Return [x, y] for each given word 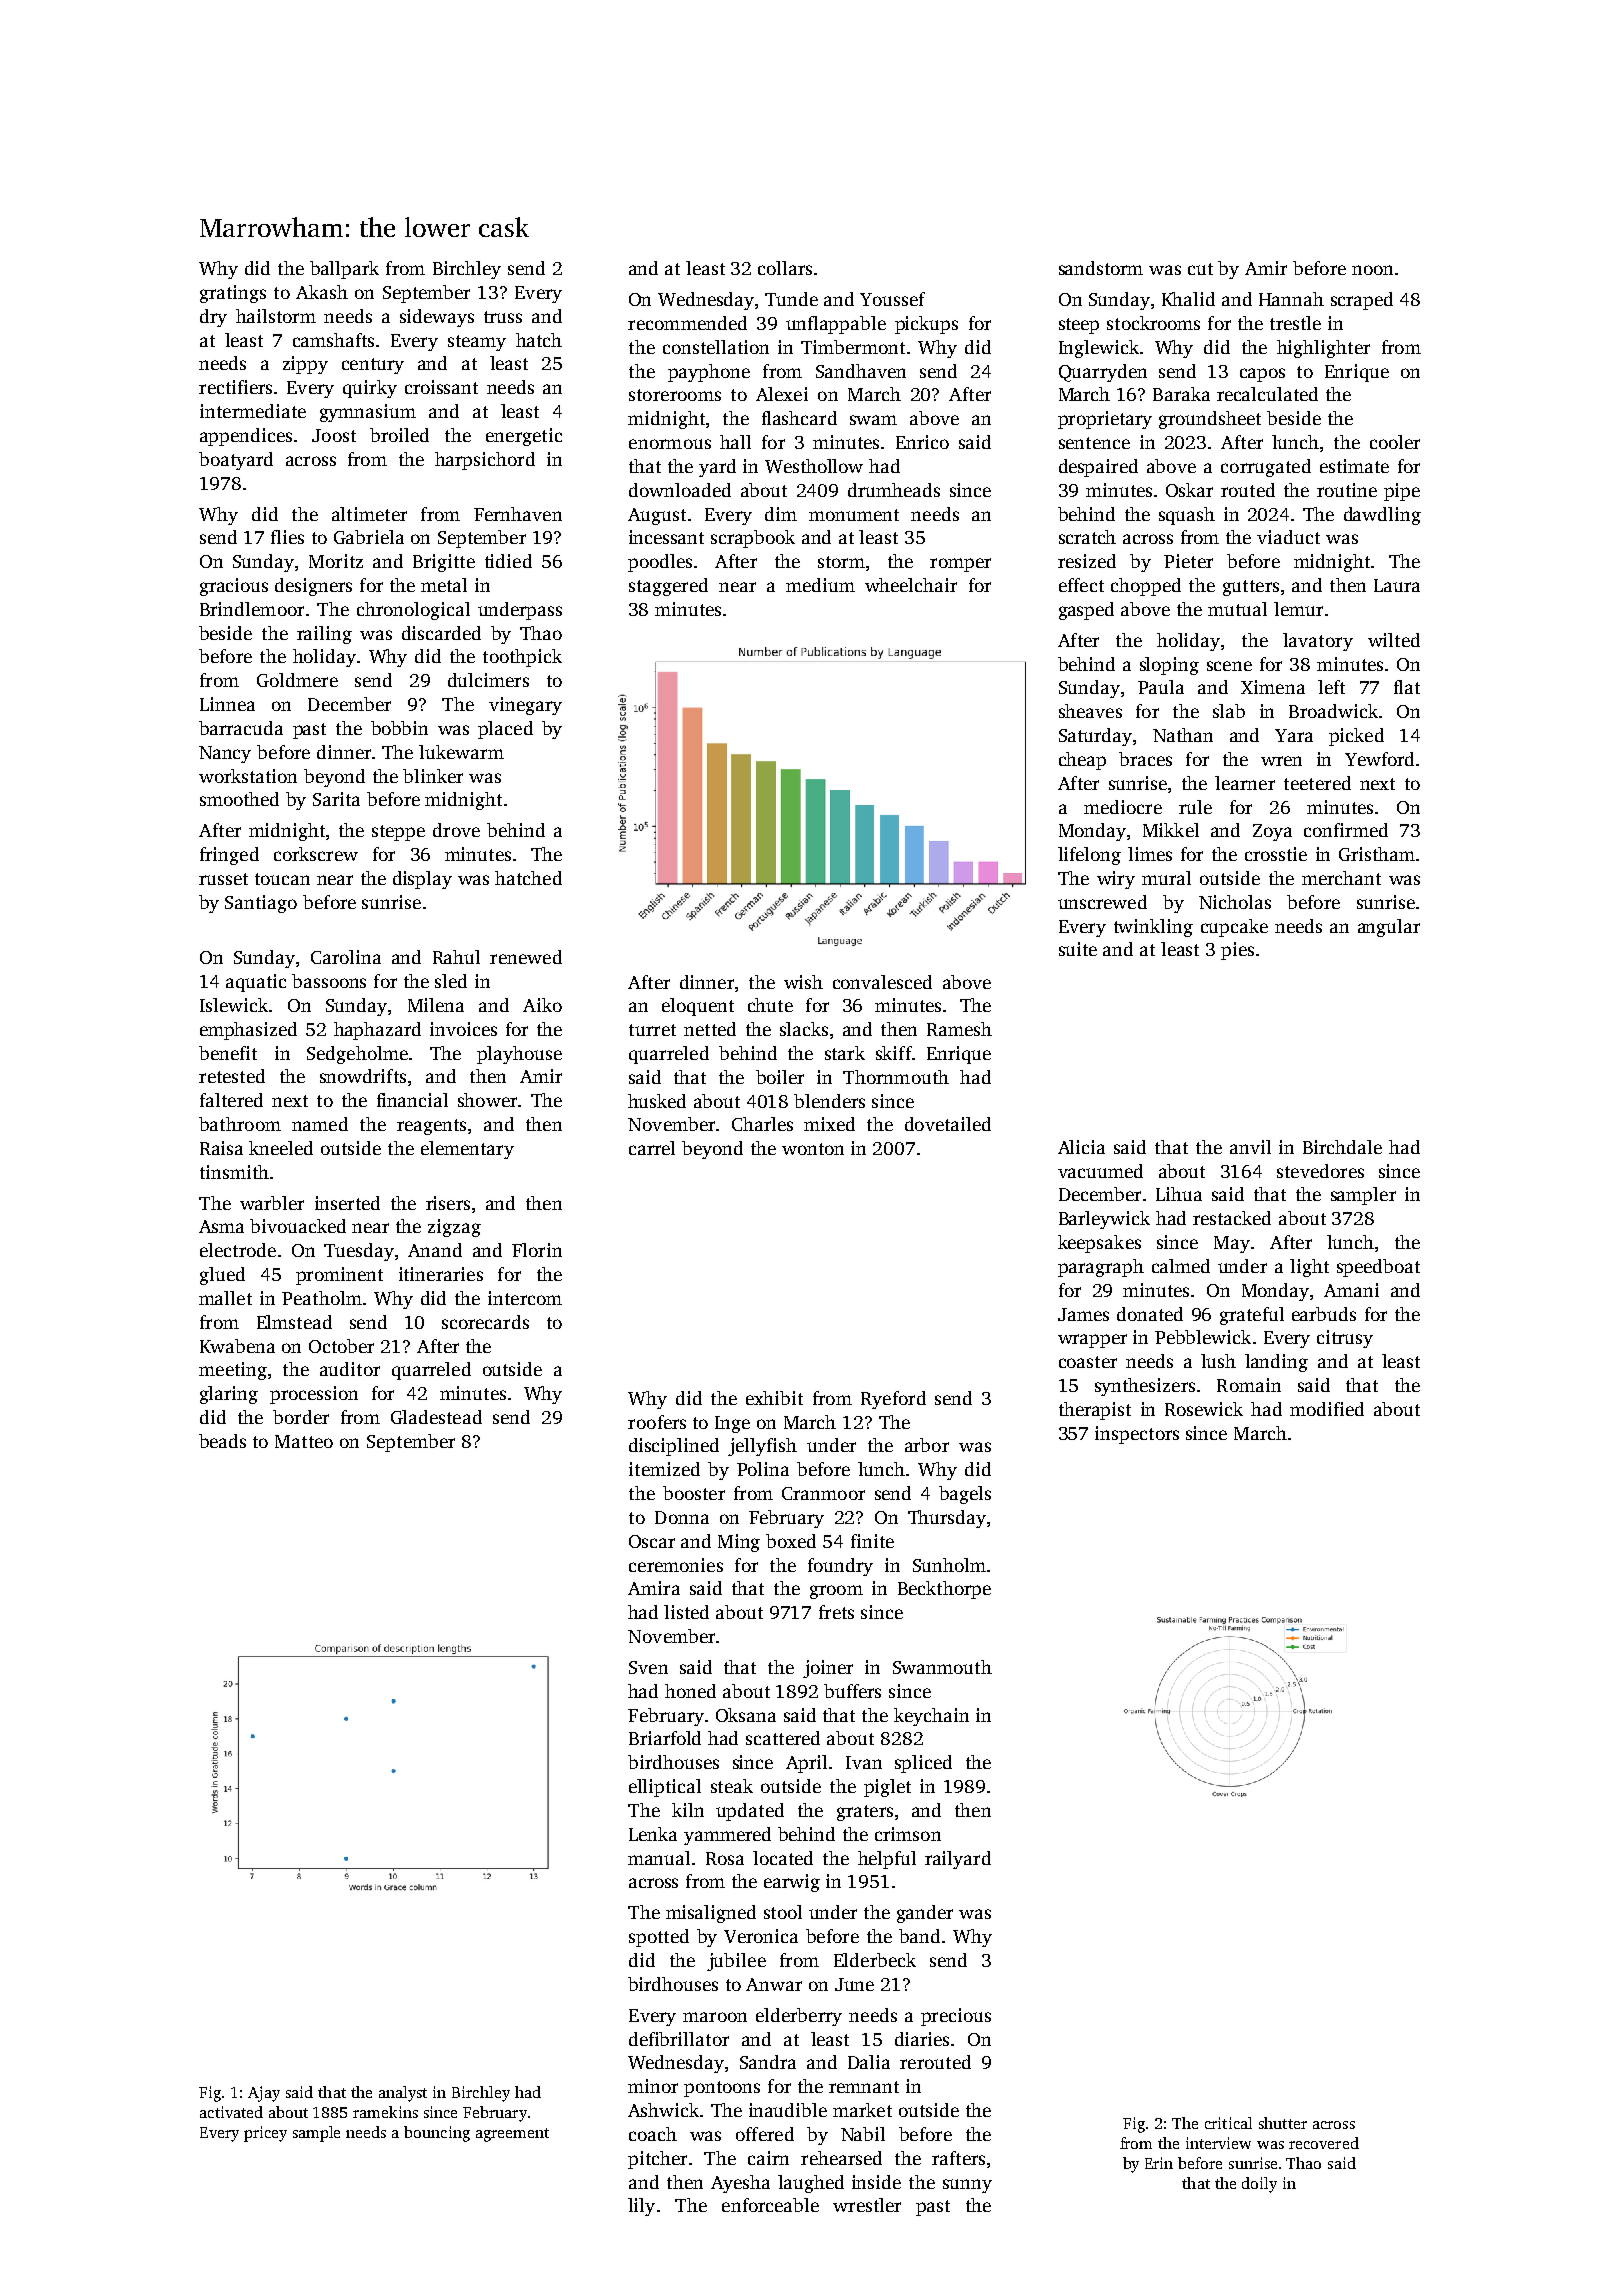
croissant [441, 387]
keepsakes [1099, 1244]
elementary [467, 1150]
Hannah [1291, 299]
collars [785, 268]
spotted [659, 1938]
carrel [652, 1148]
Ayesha [740, 2184]
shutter [1283, 2123]
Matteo [304, 1441]
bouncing [437, 2134]
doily [1259, 2185]
